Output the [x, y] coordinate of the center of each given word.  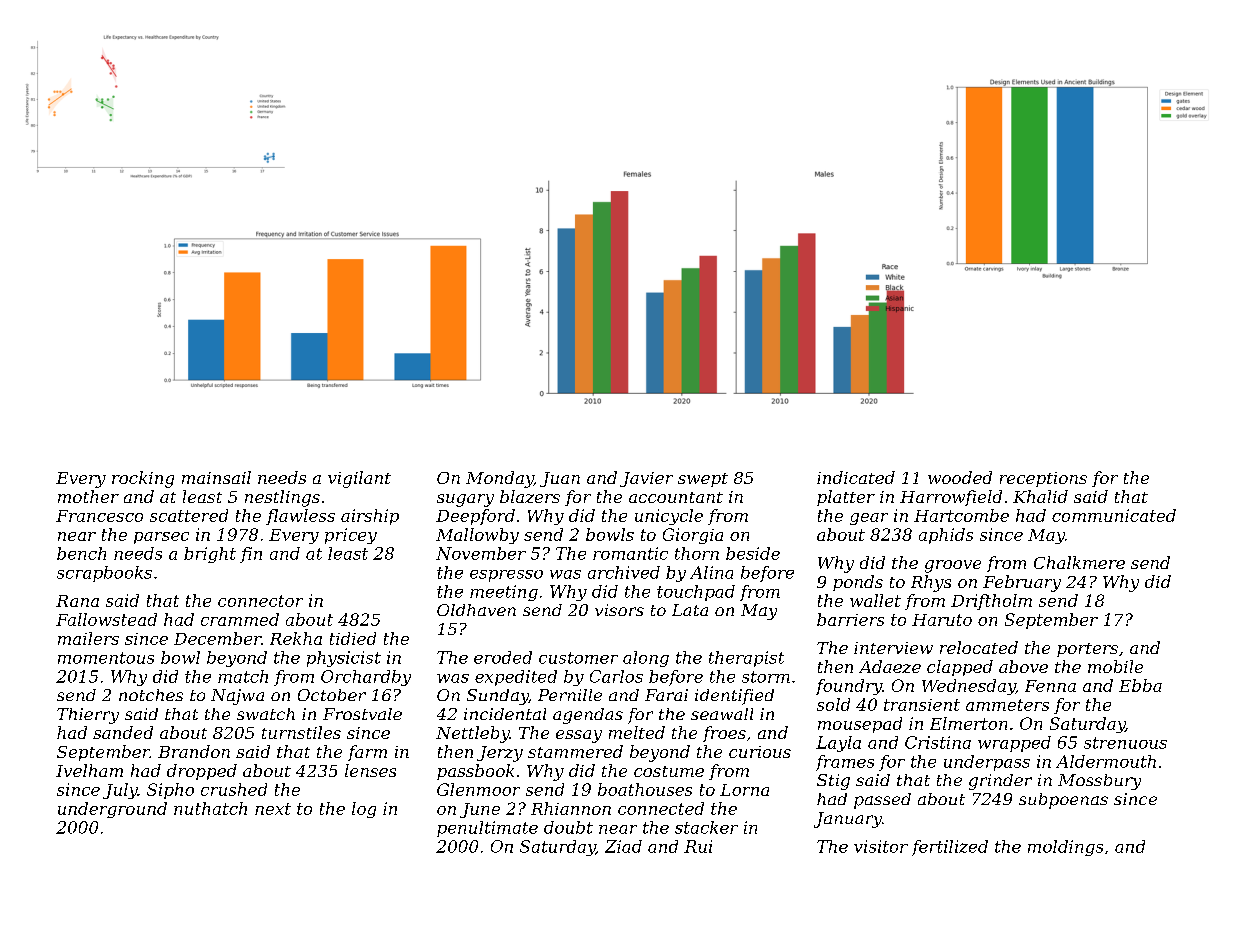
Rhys [931, 583]
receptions [1043, 479]
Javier [646, 479]
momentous [106, 658]
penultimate [487, 829]
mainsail [216, 477]
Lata [690, 610]
